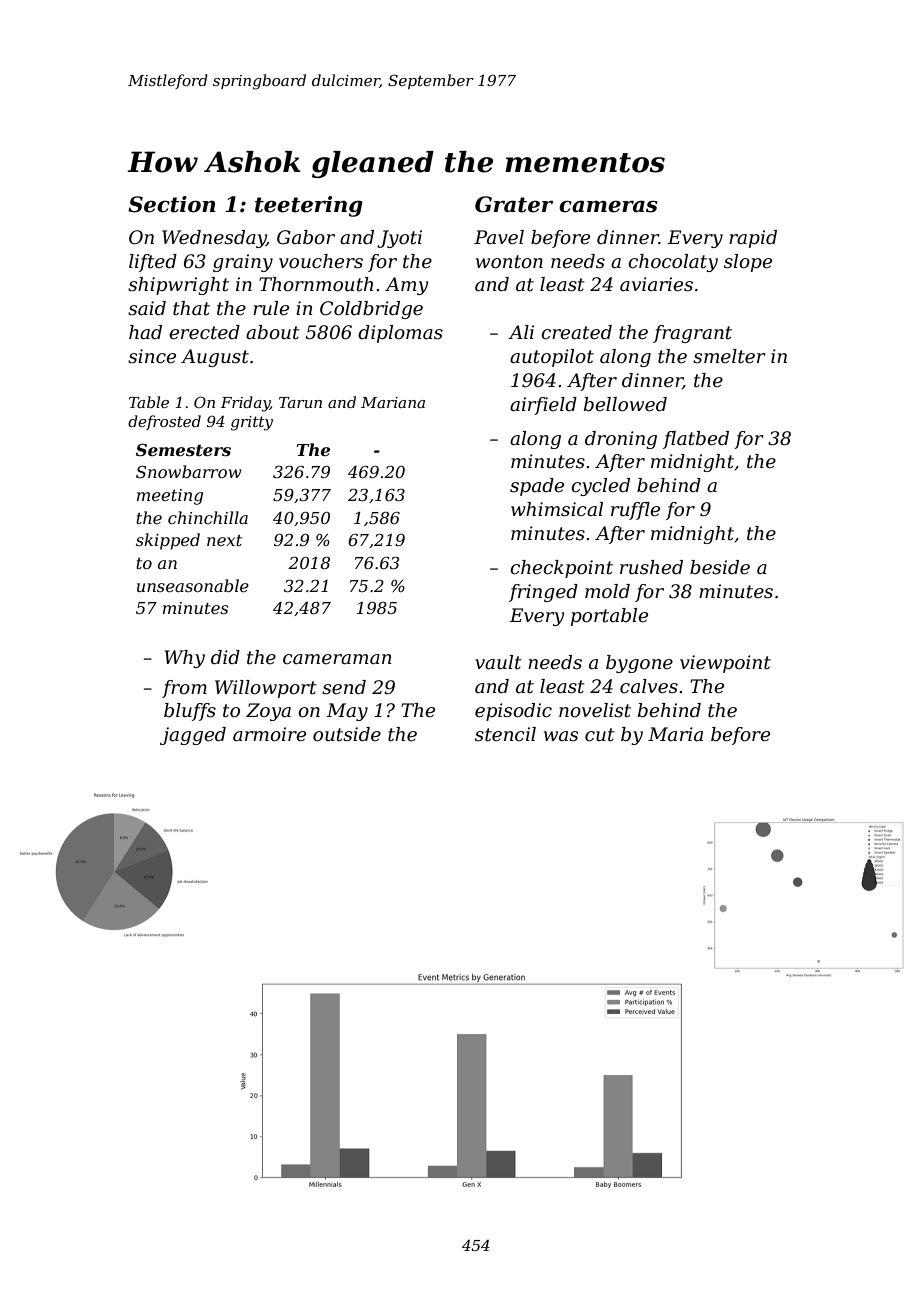 The height and width of the screenshot is (1314, 924). What do you see at coordinates (692, 334) in the screenshot?
I see `fragrant` at bounding box center [692, 334].
